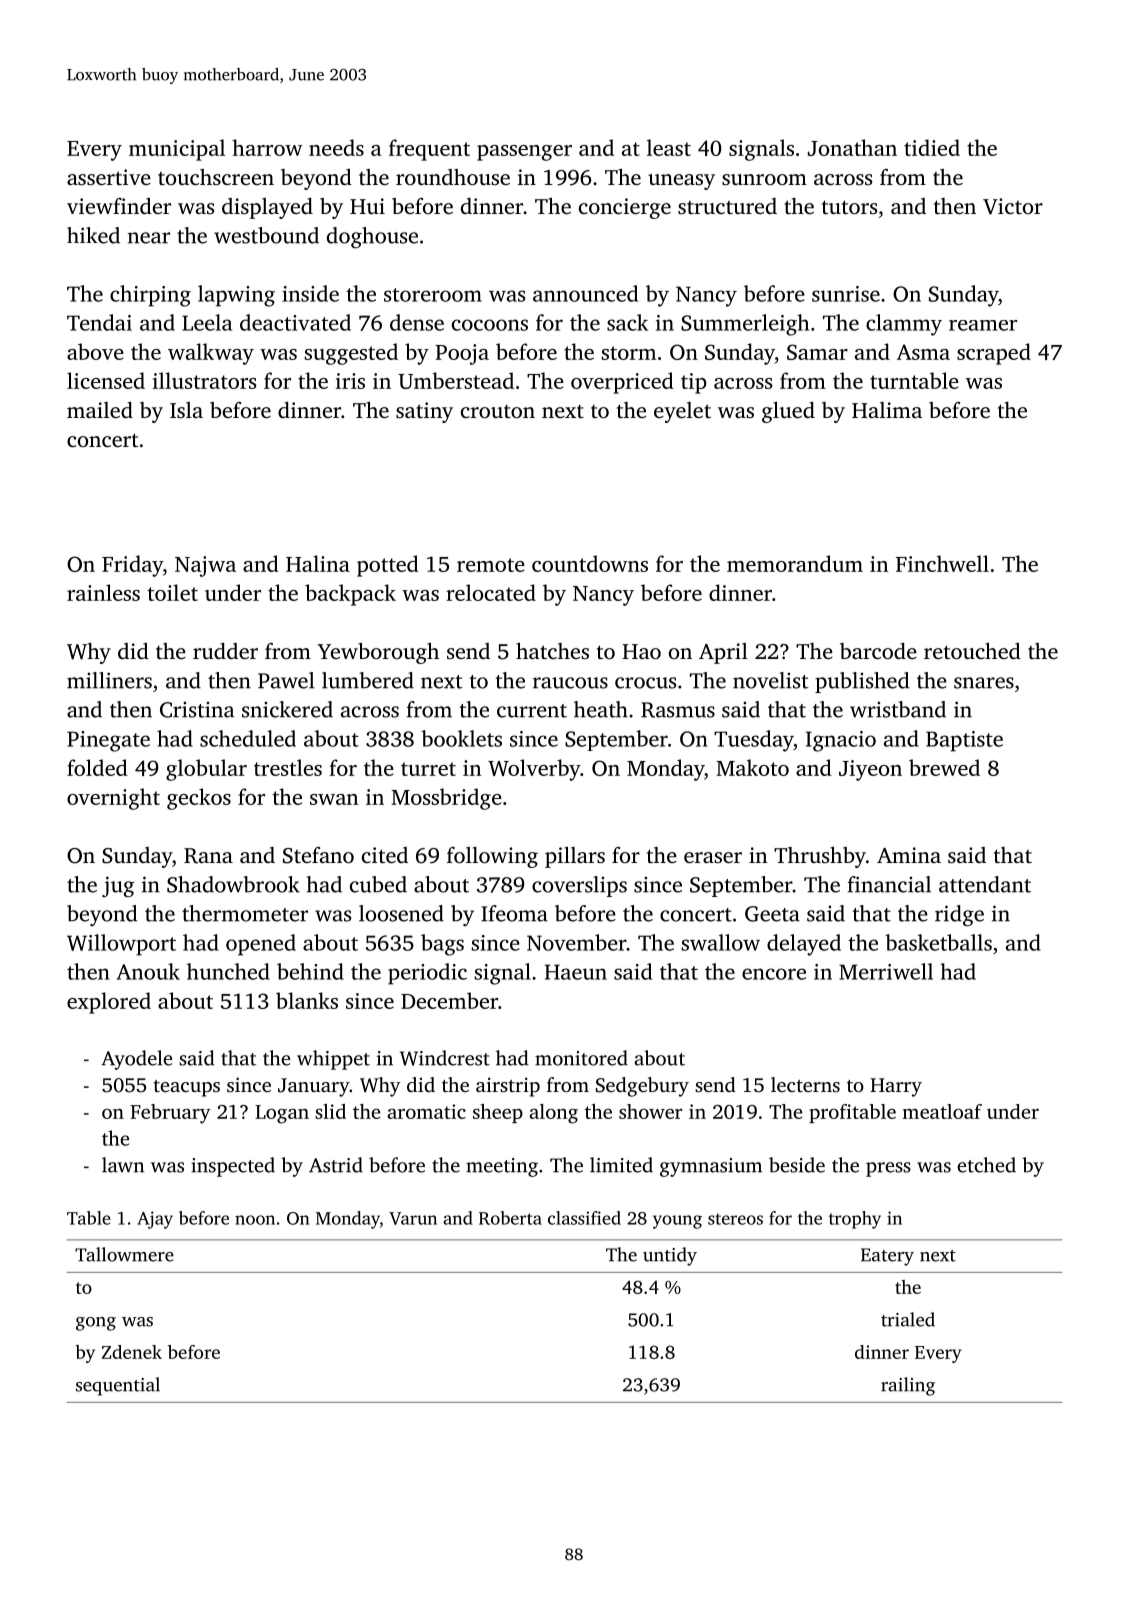 The height and width of the screenshot is (1604, 1129). I want to click on coverslips, so click(579, 886).
